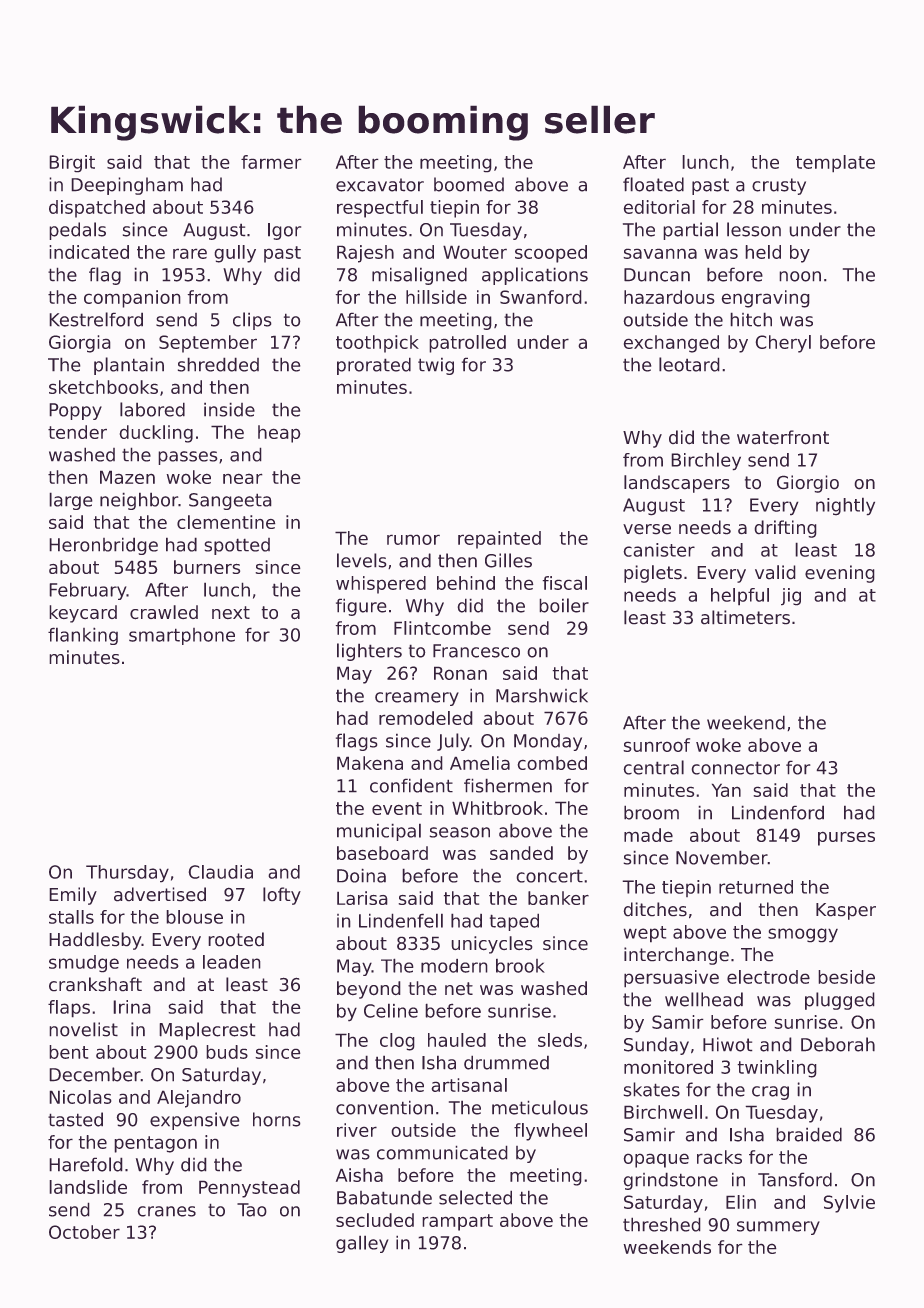 The image size is (924, 1308). What do you see at coordinates (458, 1222) in the screenshot?
I see `rampart` at bounding box center [458, 1222].
